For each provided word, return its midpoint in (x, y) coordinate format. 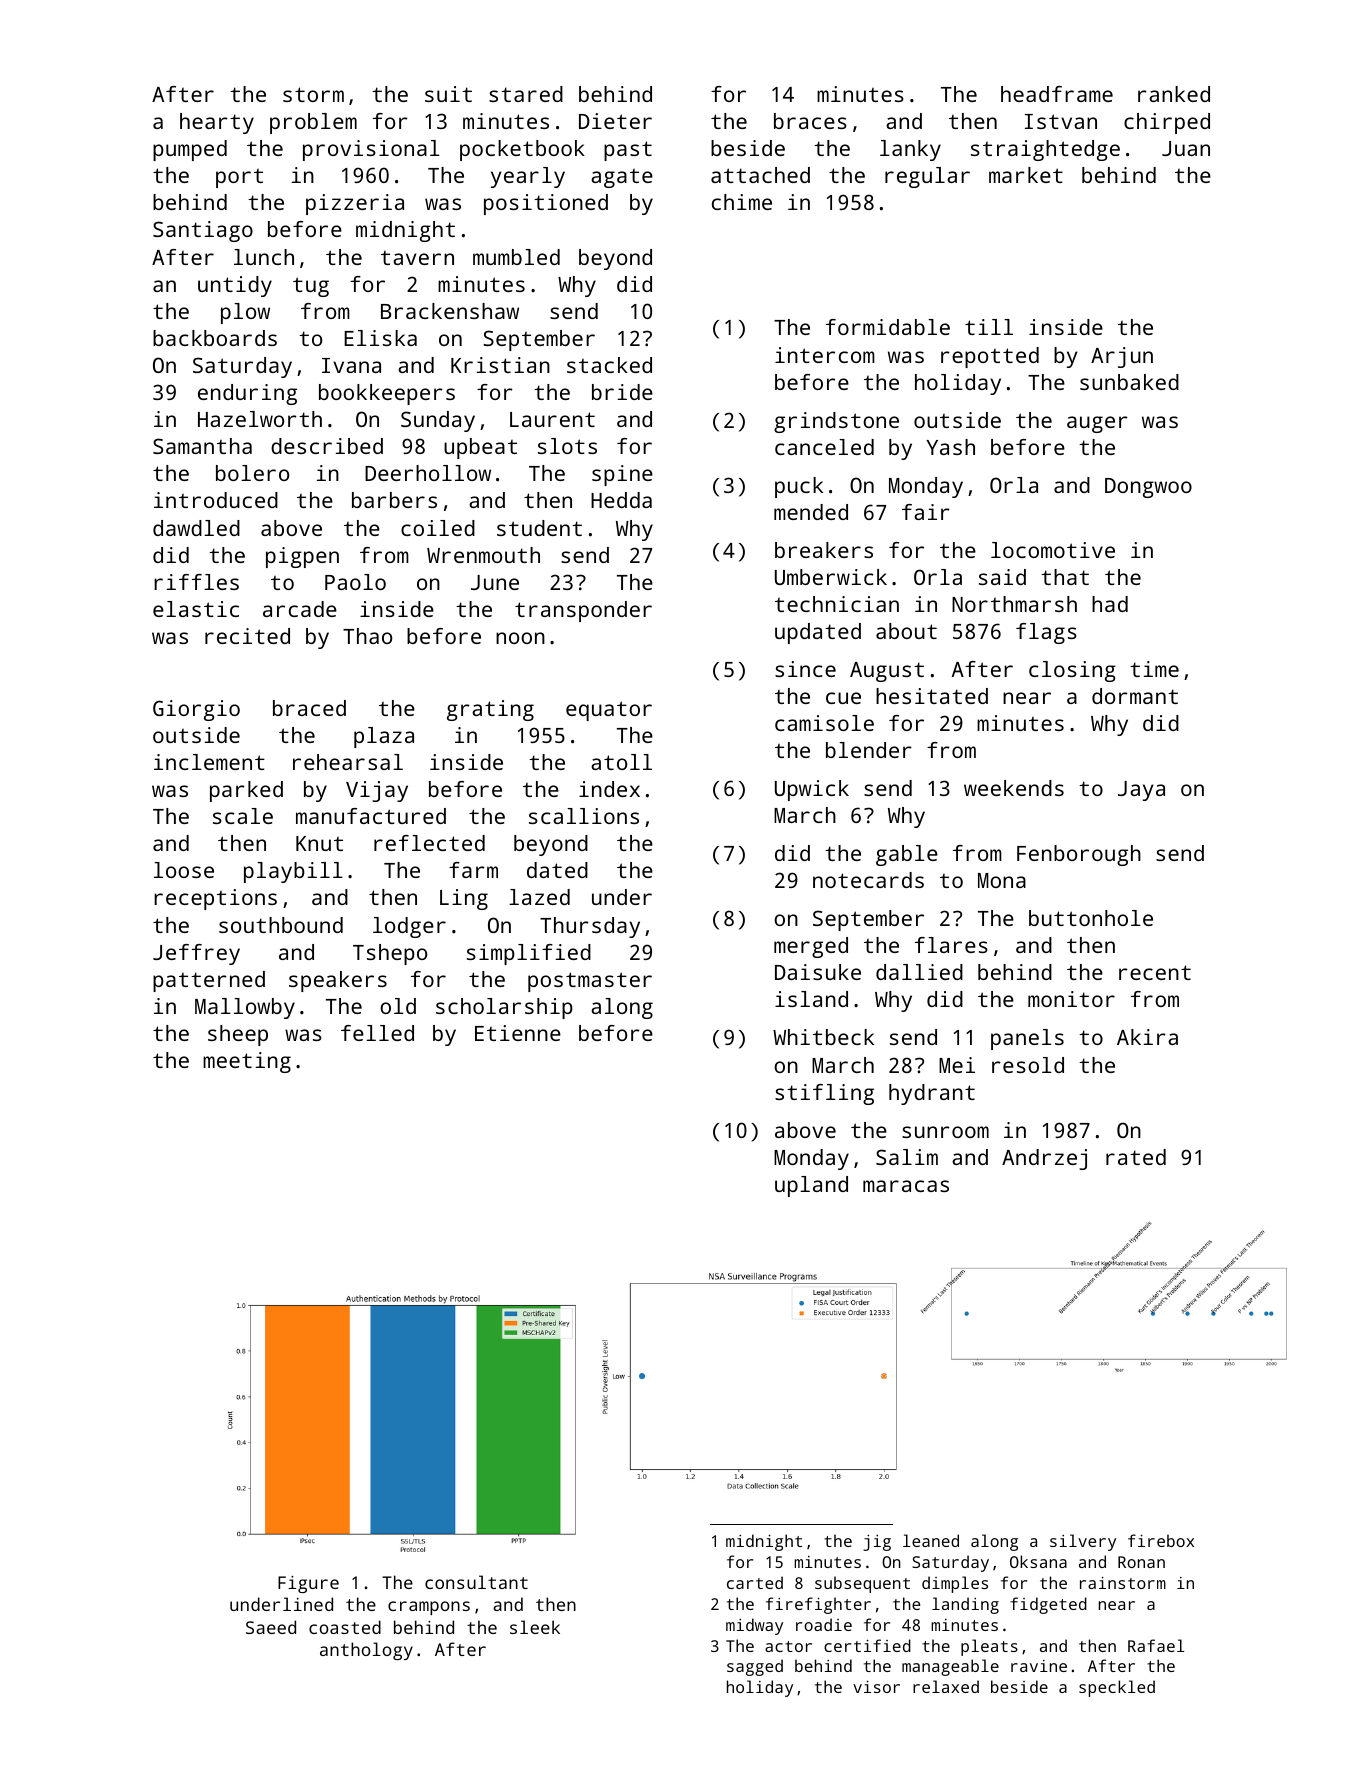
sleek (535, 1627)
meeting (247, 1062)
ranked (1174, 94)
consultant (476, 1582)
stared (526, 94)
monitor (1071, 999)
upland (811, 1186)
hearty (217, 123)
